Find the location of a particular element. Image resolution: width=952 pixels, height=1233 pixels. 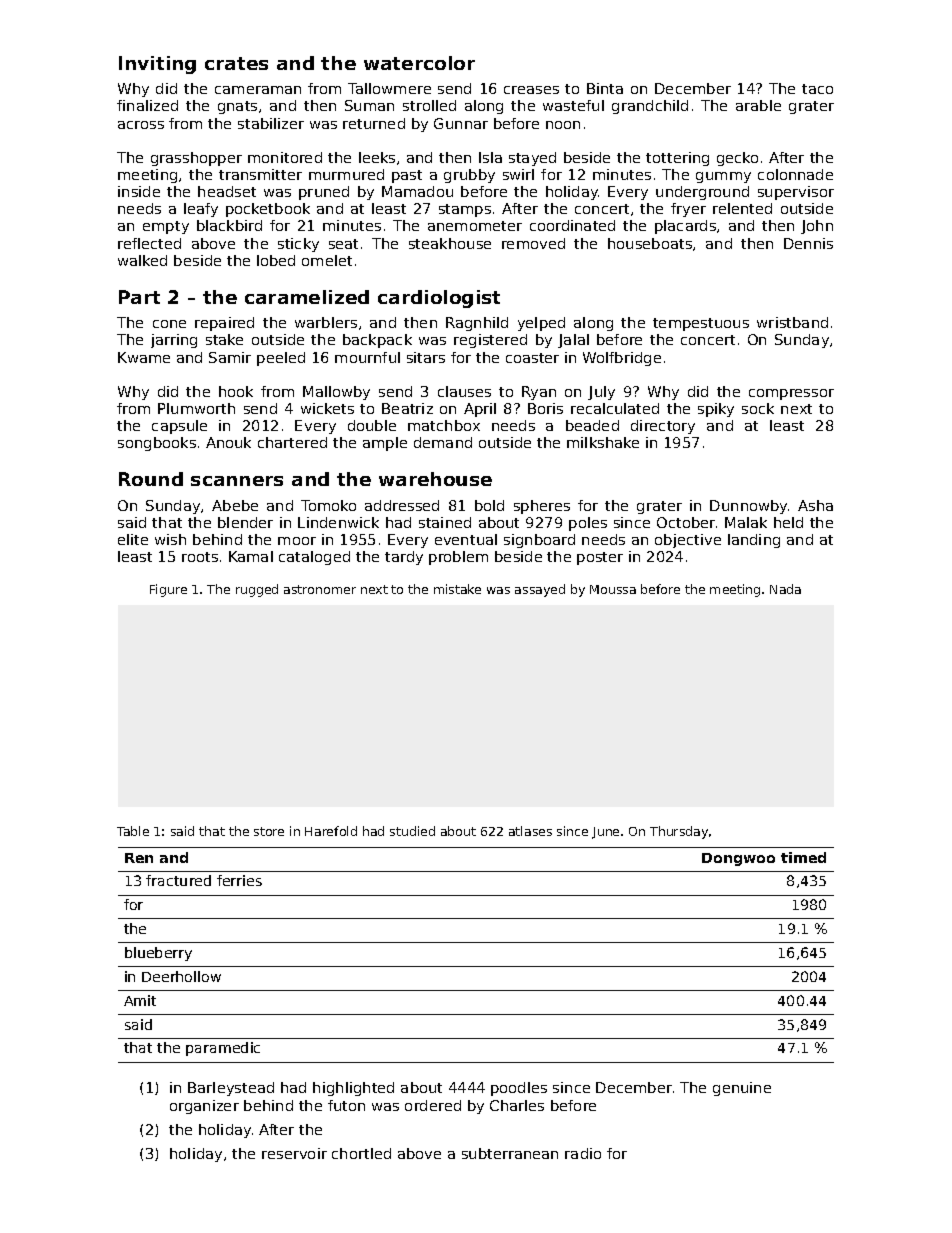

store is located at coordinates (269, 831).
